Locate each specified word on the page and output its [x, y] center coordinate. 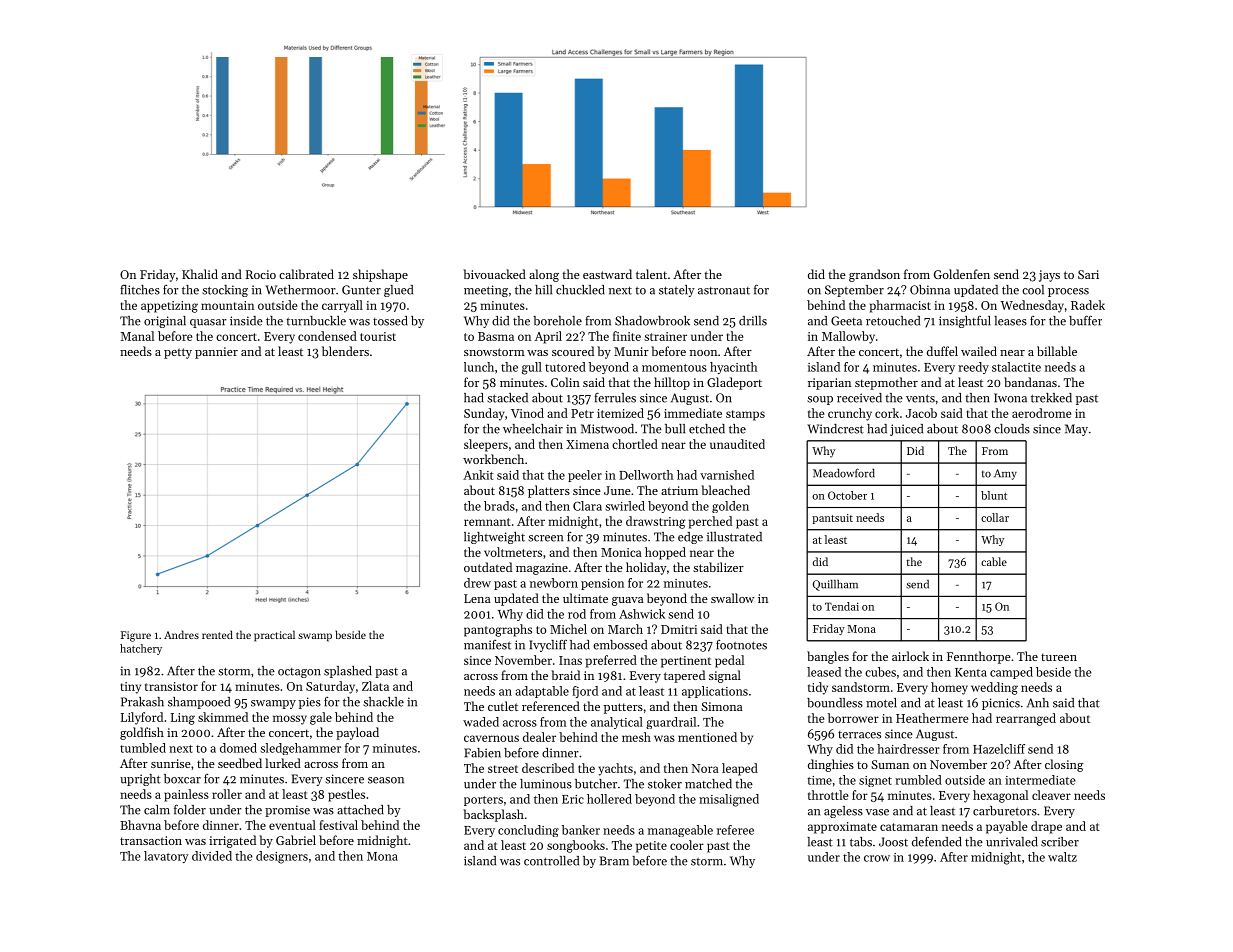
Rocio [261, 274]
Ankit [478, 475]
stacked [507, 398]
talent [651, 274]
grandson [874, 275]
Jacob [921, 413]
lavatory [166, 857]
